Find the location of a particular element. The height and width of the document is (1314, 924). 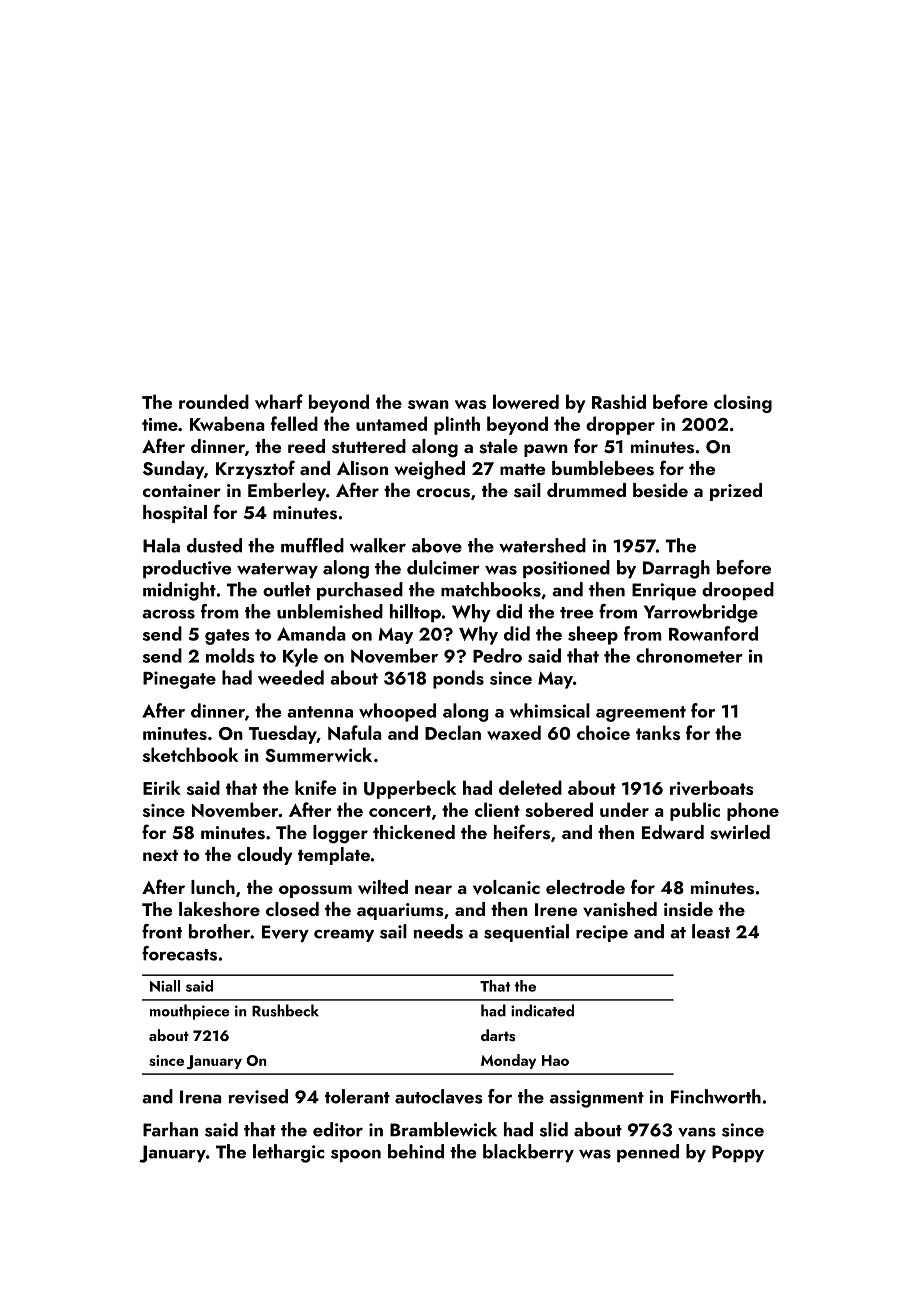

across is located at coordinates (168, 614).
